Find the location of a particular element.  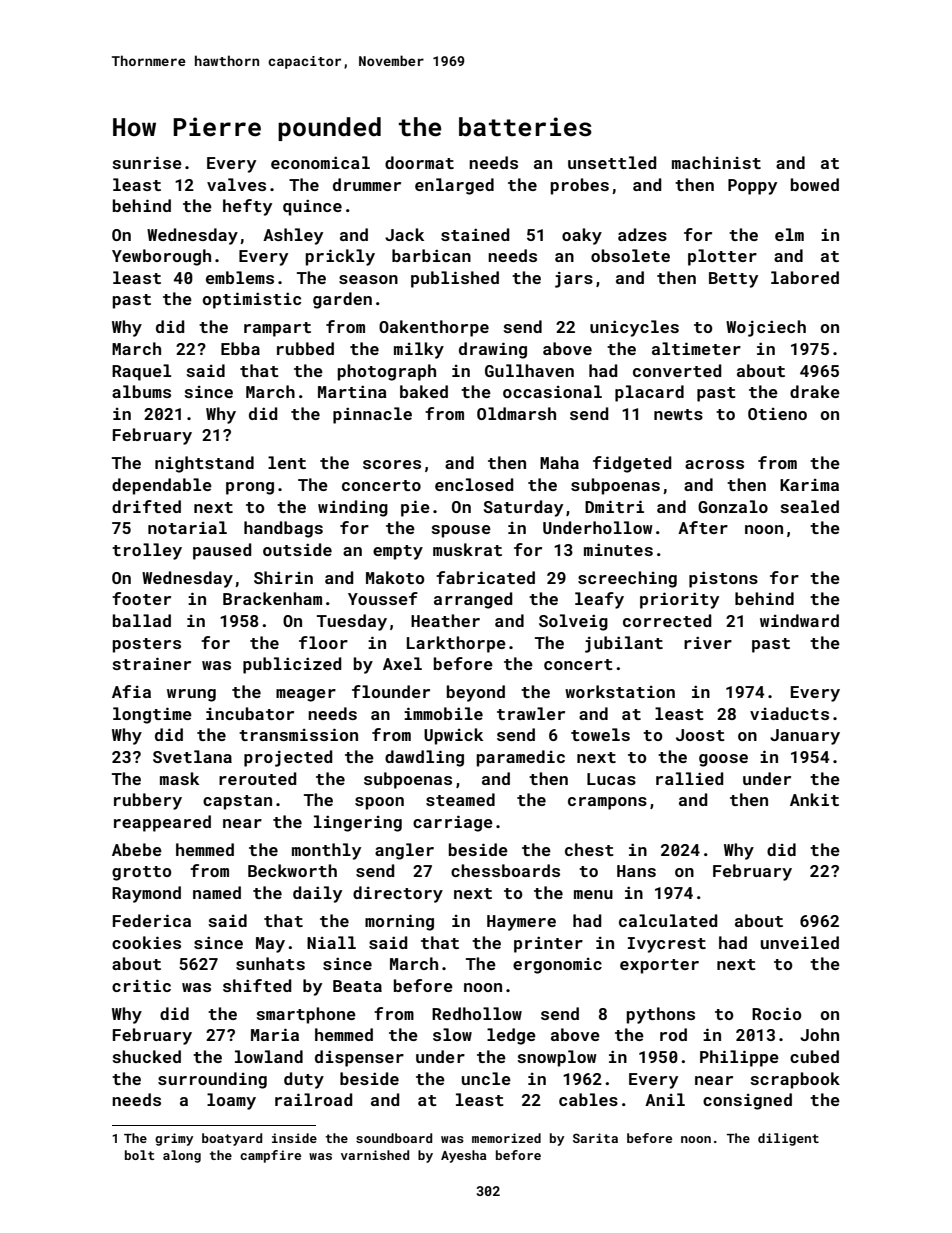

bolt is located at coordinates (140, 1155).
